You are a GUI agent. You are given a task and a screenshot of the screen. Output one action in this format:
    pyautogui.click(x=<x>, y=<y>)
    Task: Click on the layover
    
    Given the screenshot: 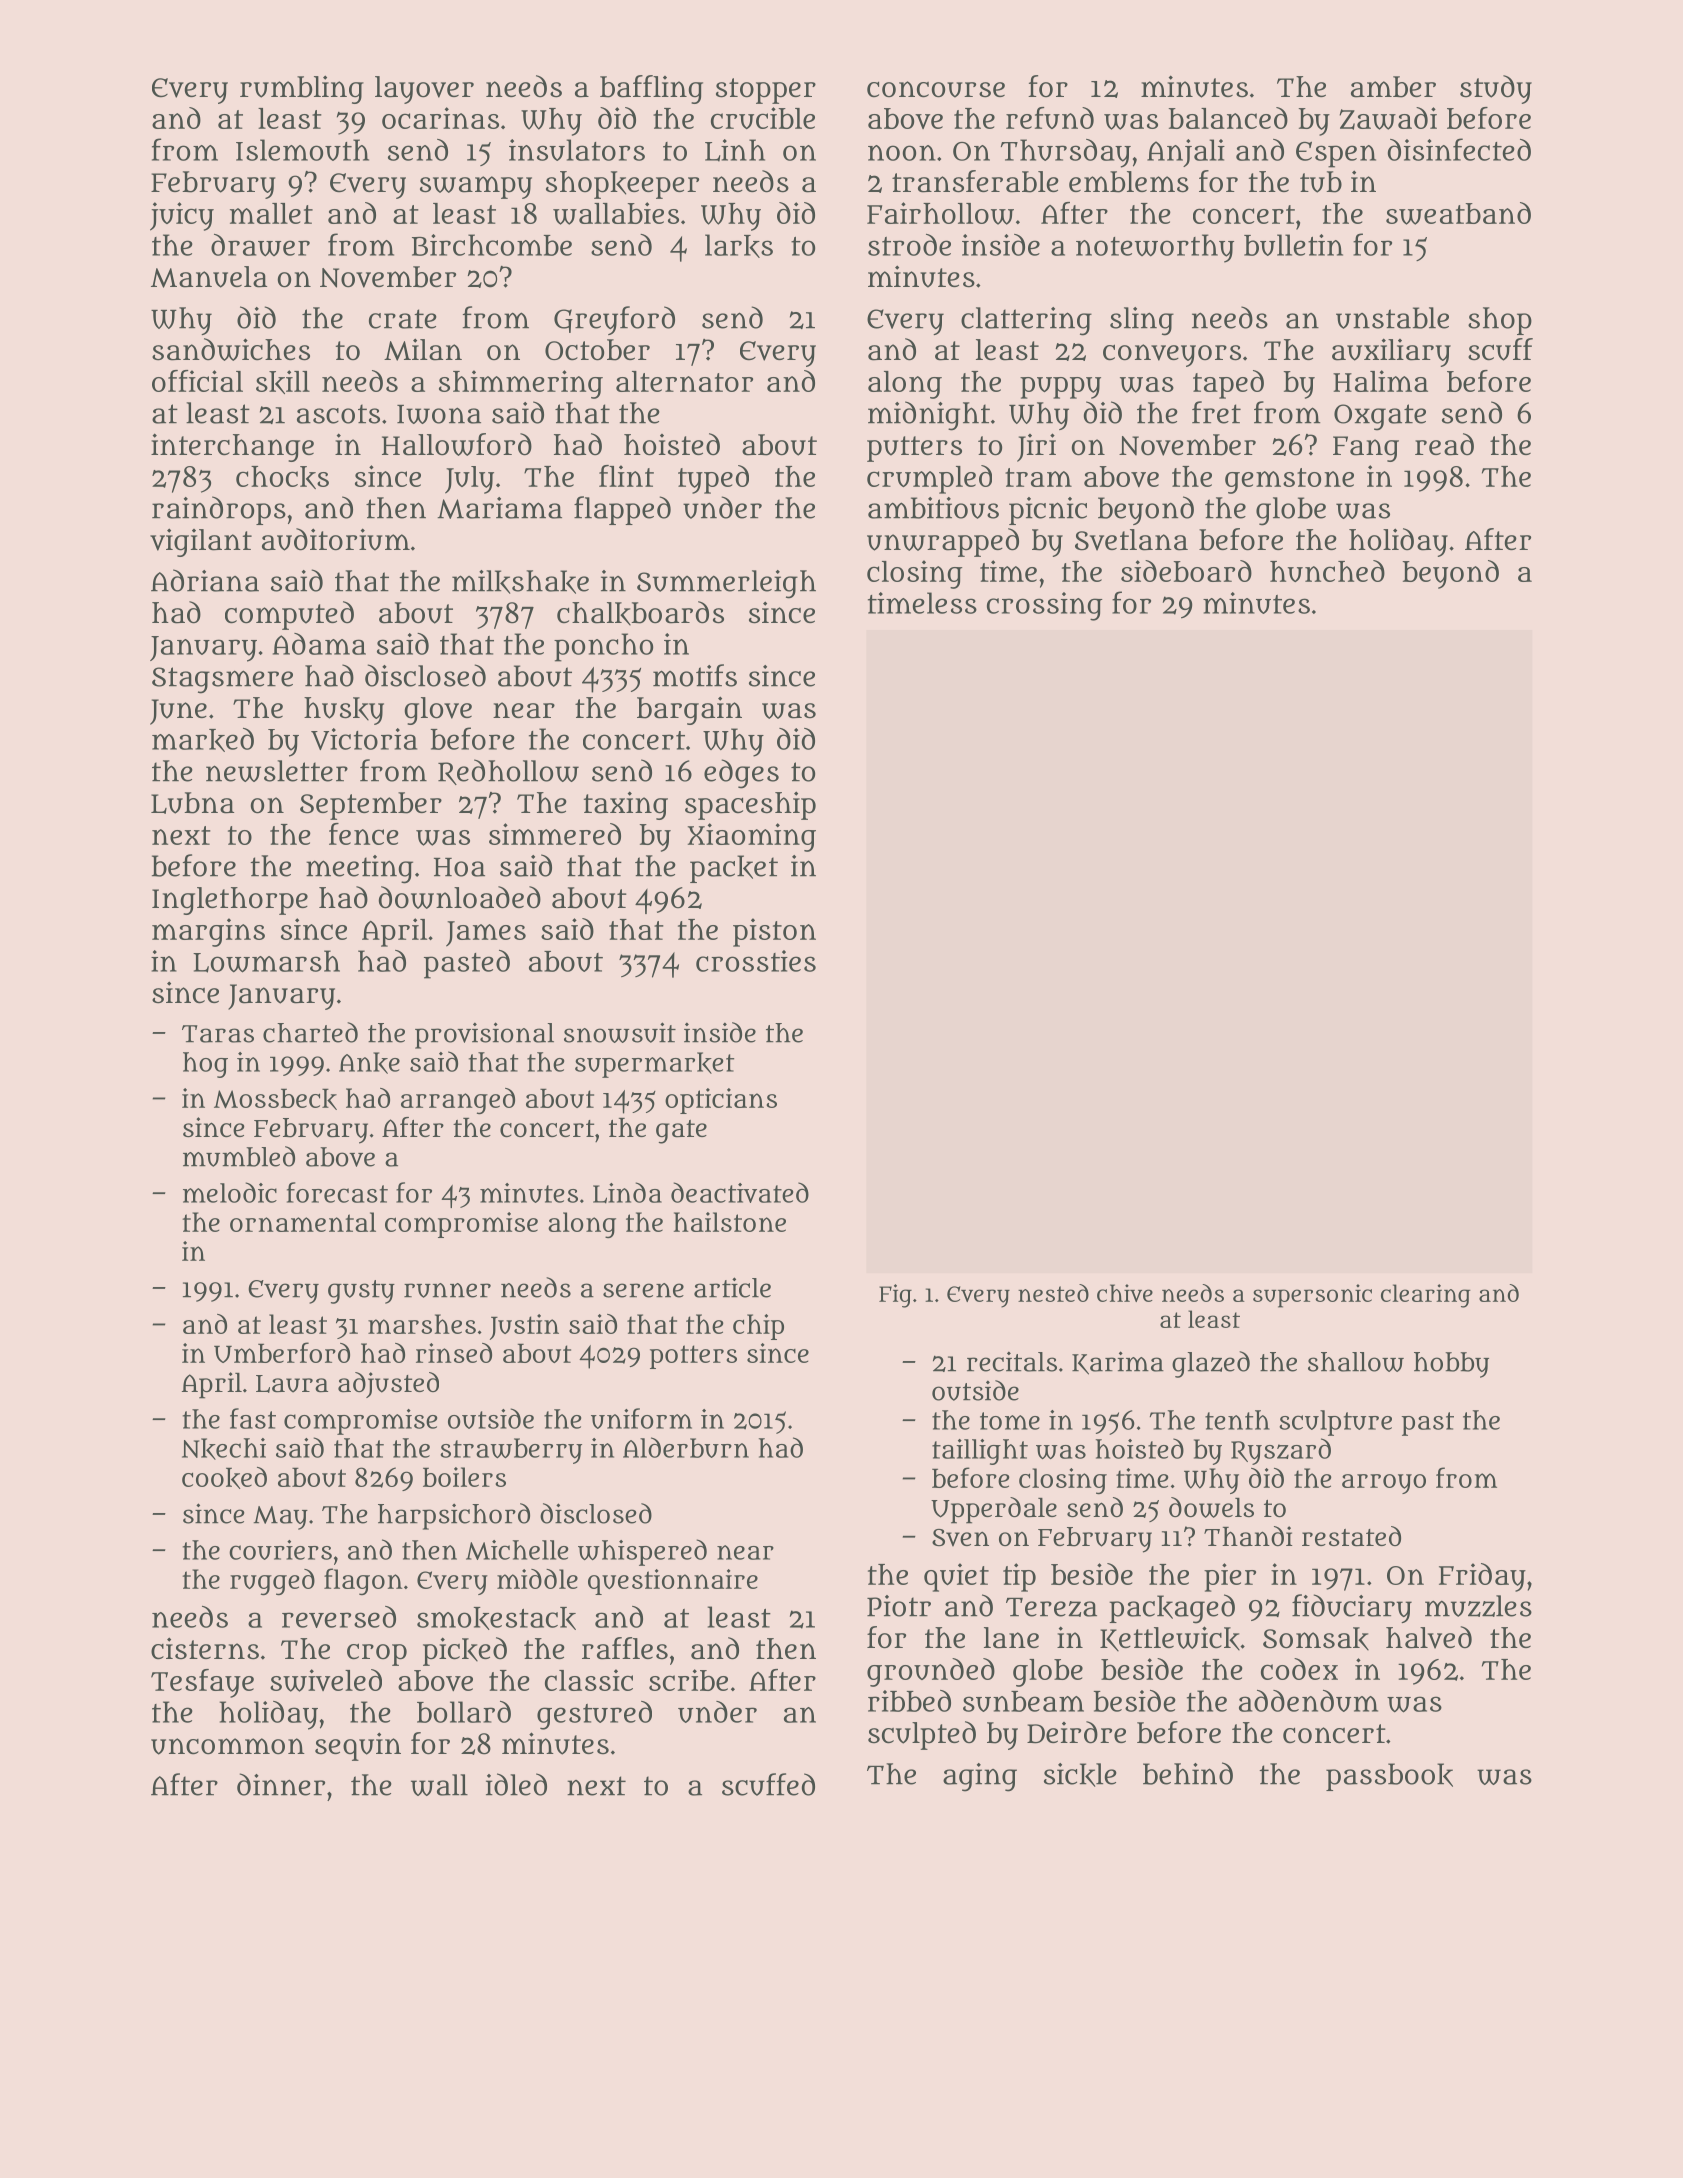 What is the action you would take?
    pyautogui.click(x=424, y=90)
